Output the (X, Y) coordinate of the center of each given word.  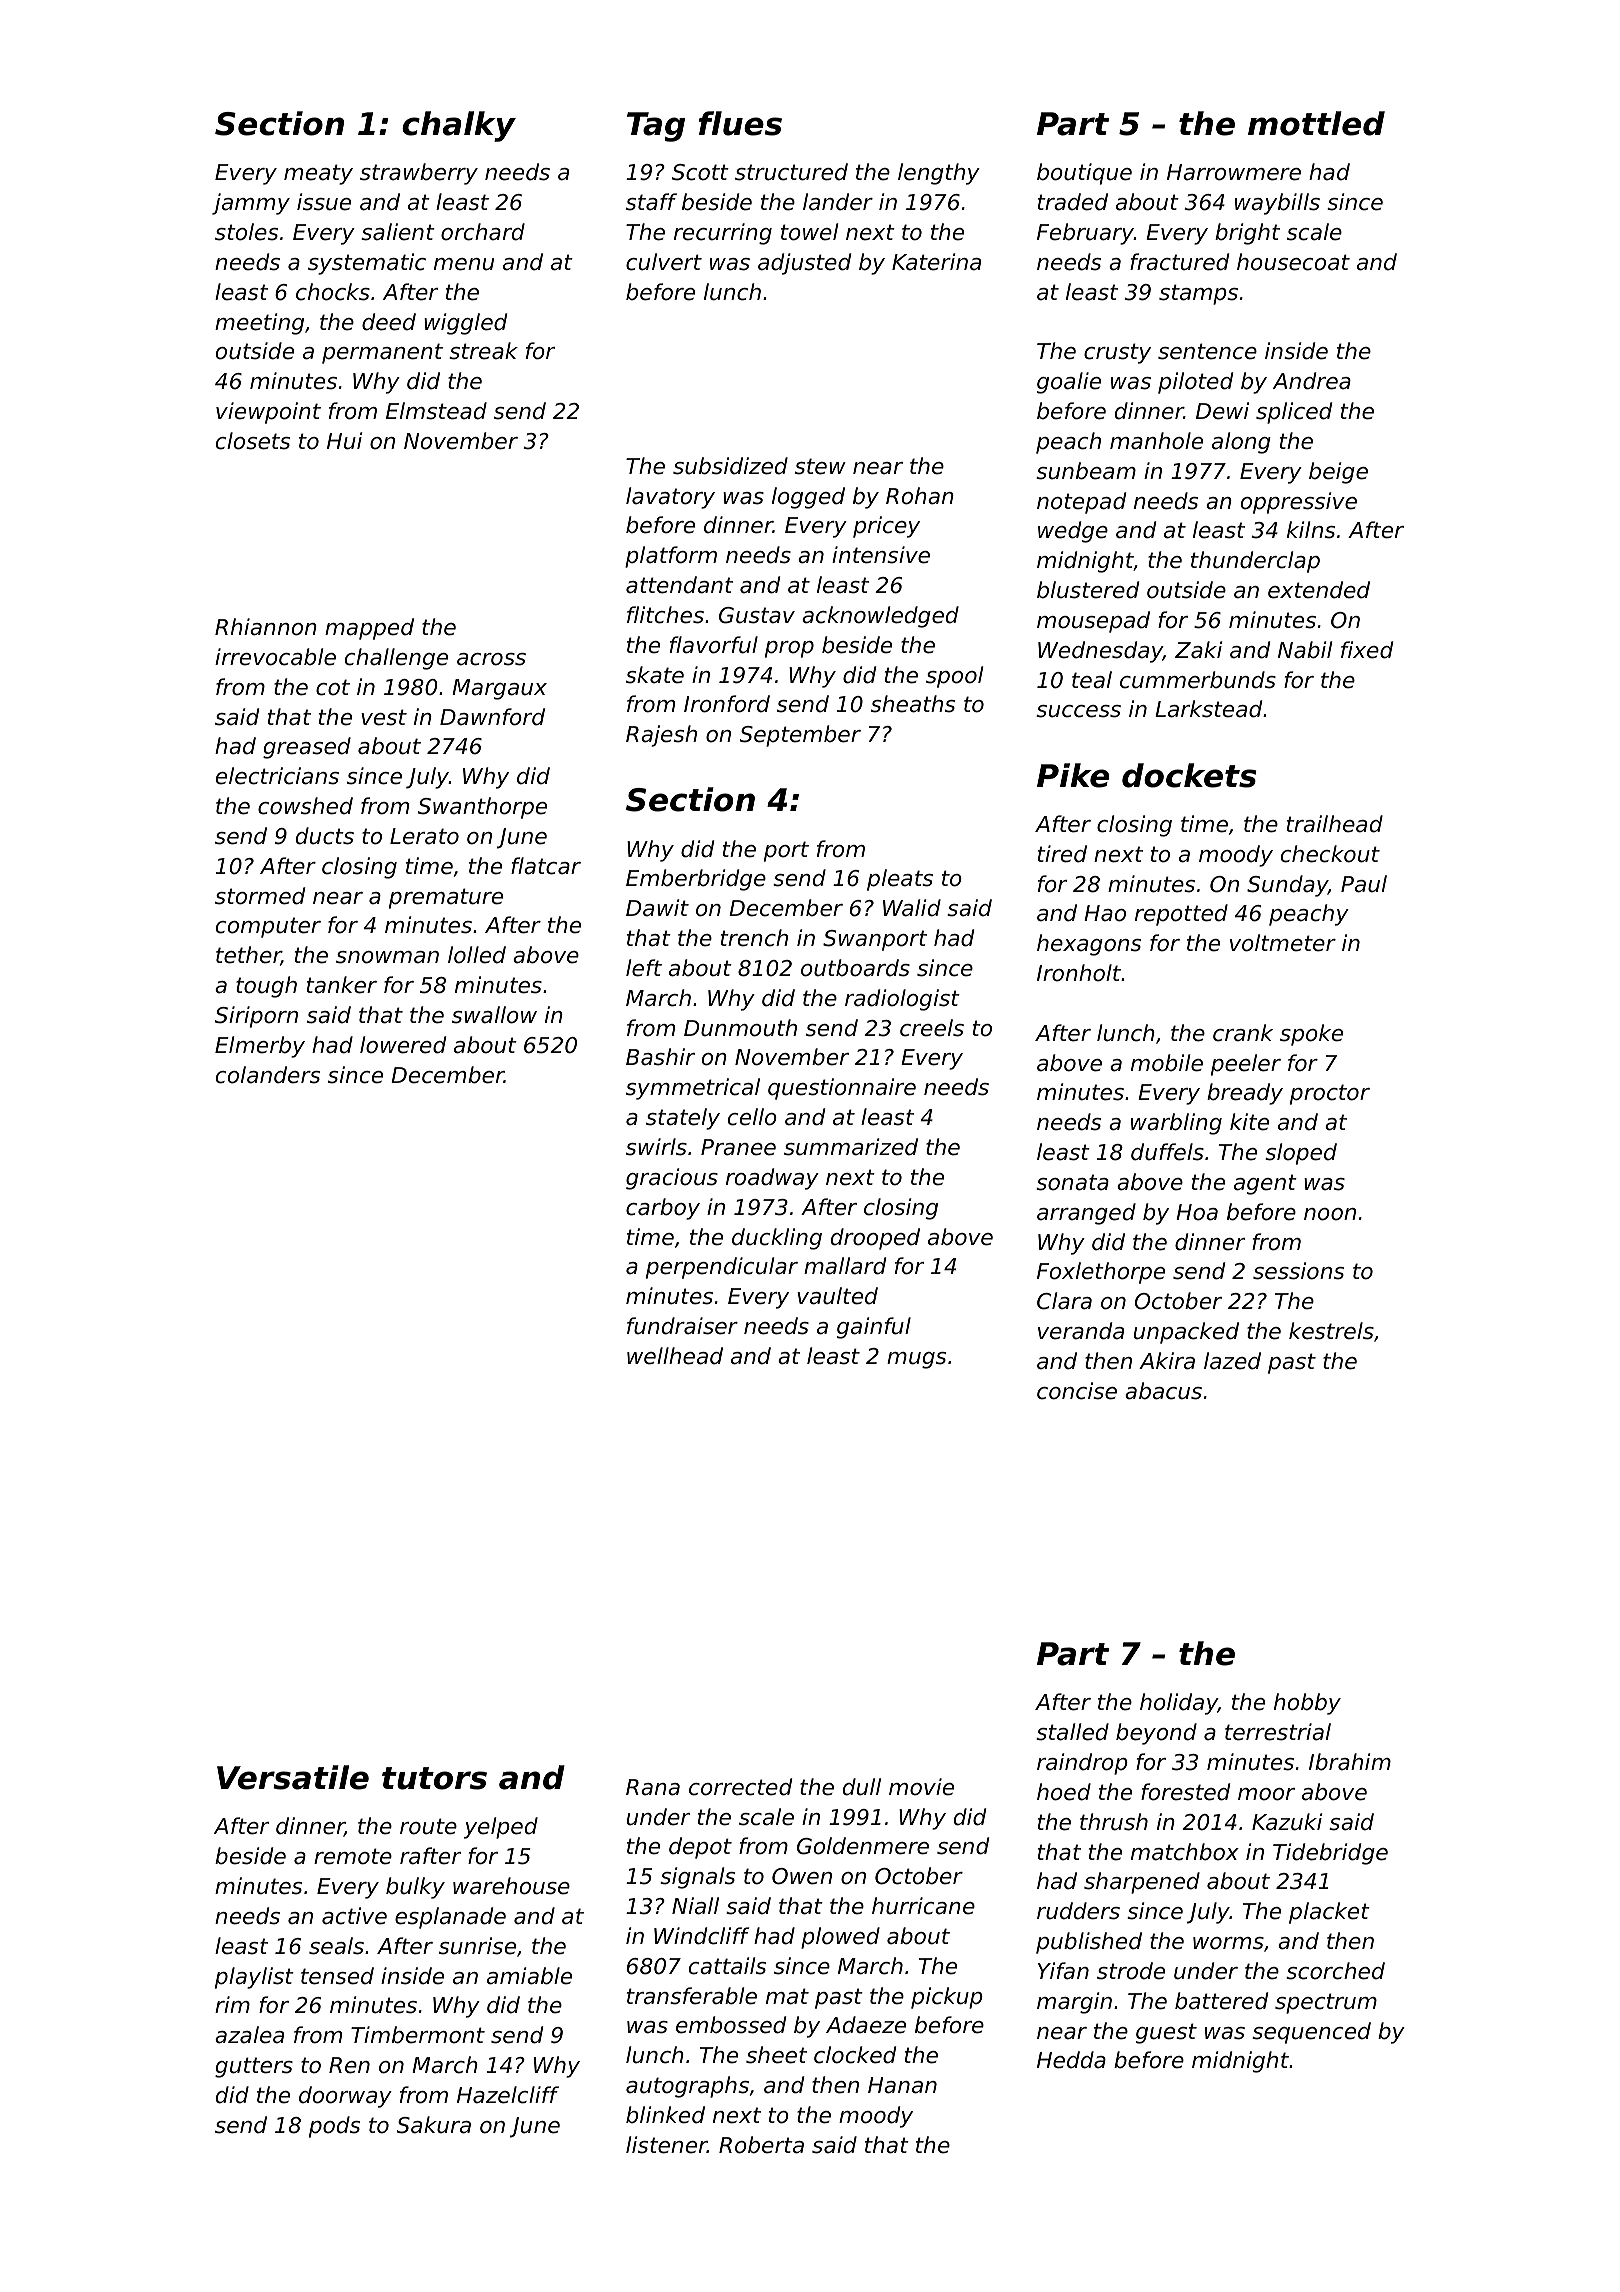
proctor (1330, 1094)
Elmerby (260, 1047)
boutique (1084, 174)
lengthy (939, 174)
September (800, 736)
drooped (875, 1239)
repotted (1181, 915)
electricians (277, 776)
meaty (318, 174)
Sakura (434, 2125)
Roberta (761, 2145)
